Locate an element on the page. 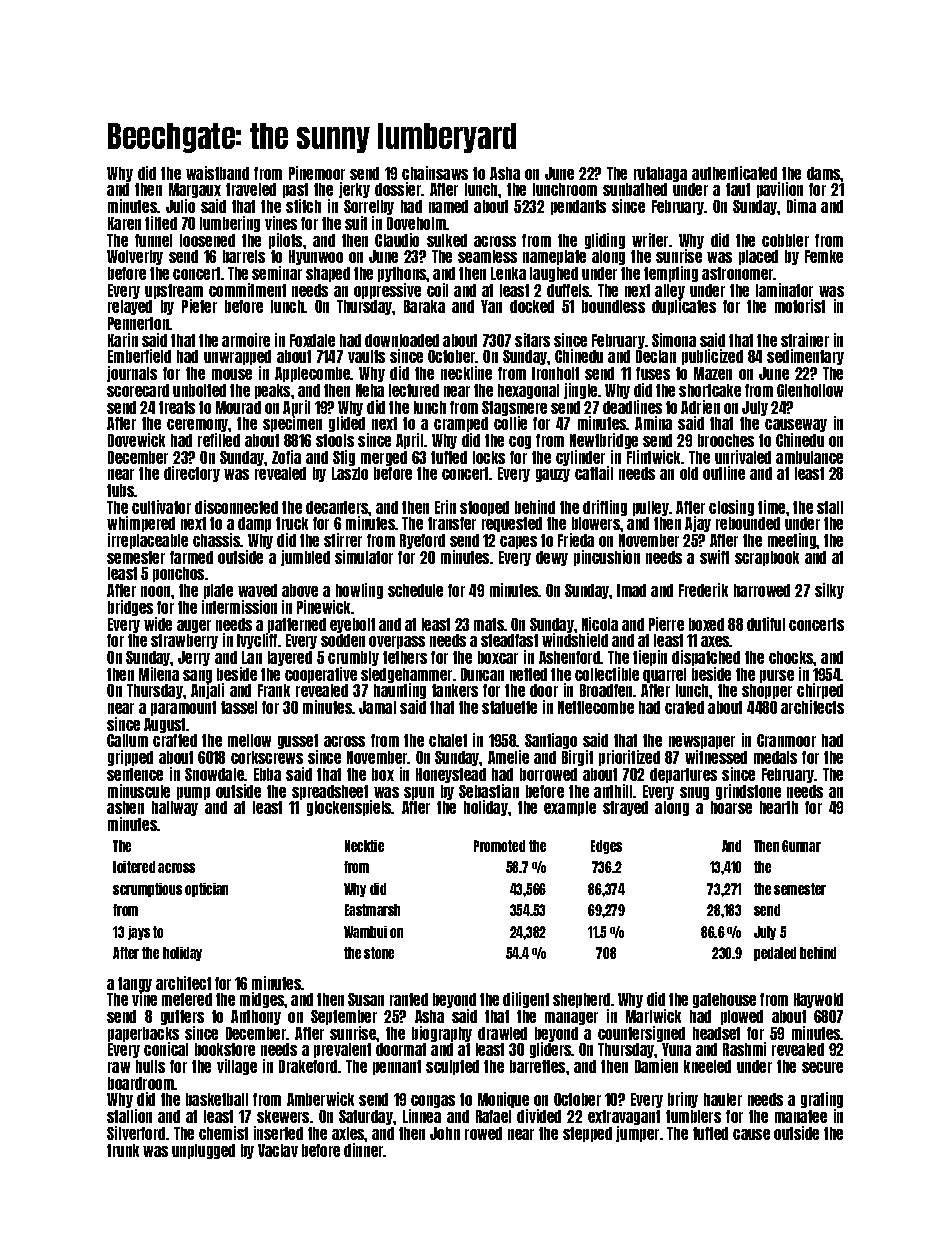  Cranmoor is located at coordinates (786, 740).
